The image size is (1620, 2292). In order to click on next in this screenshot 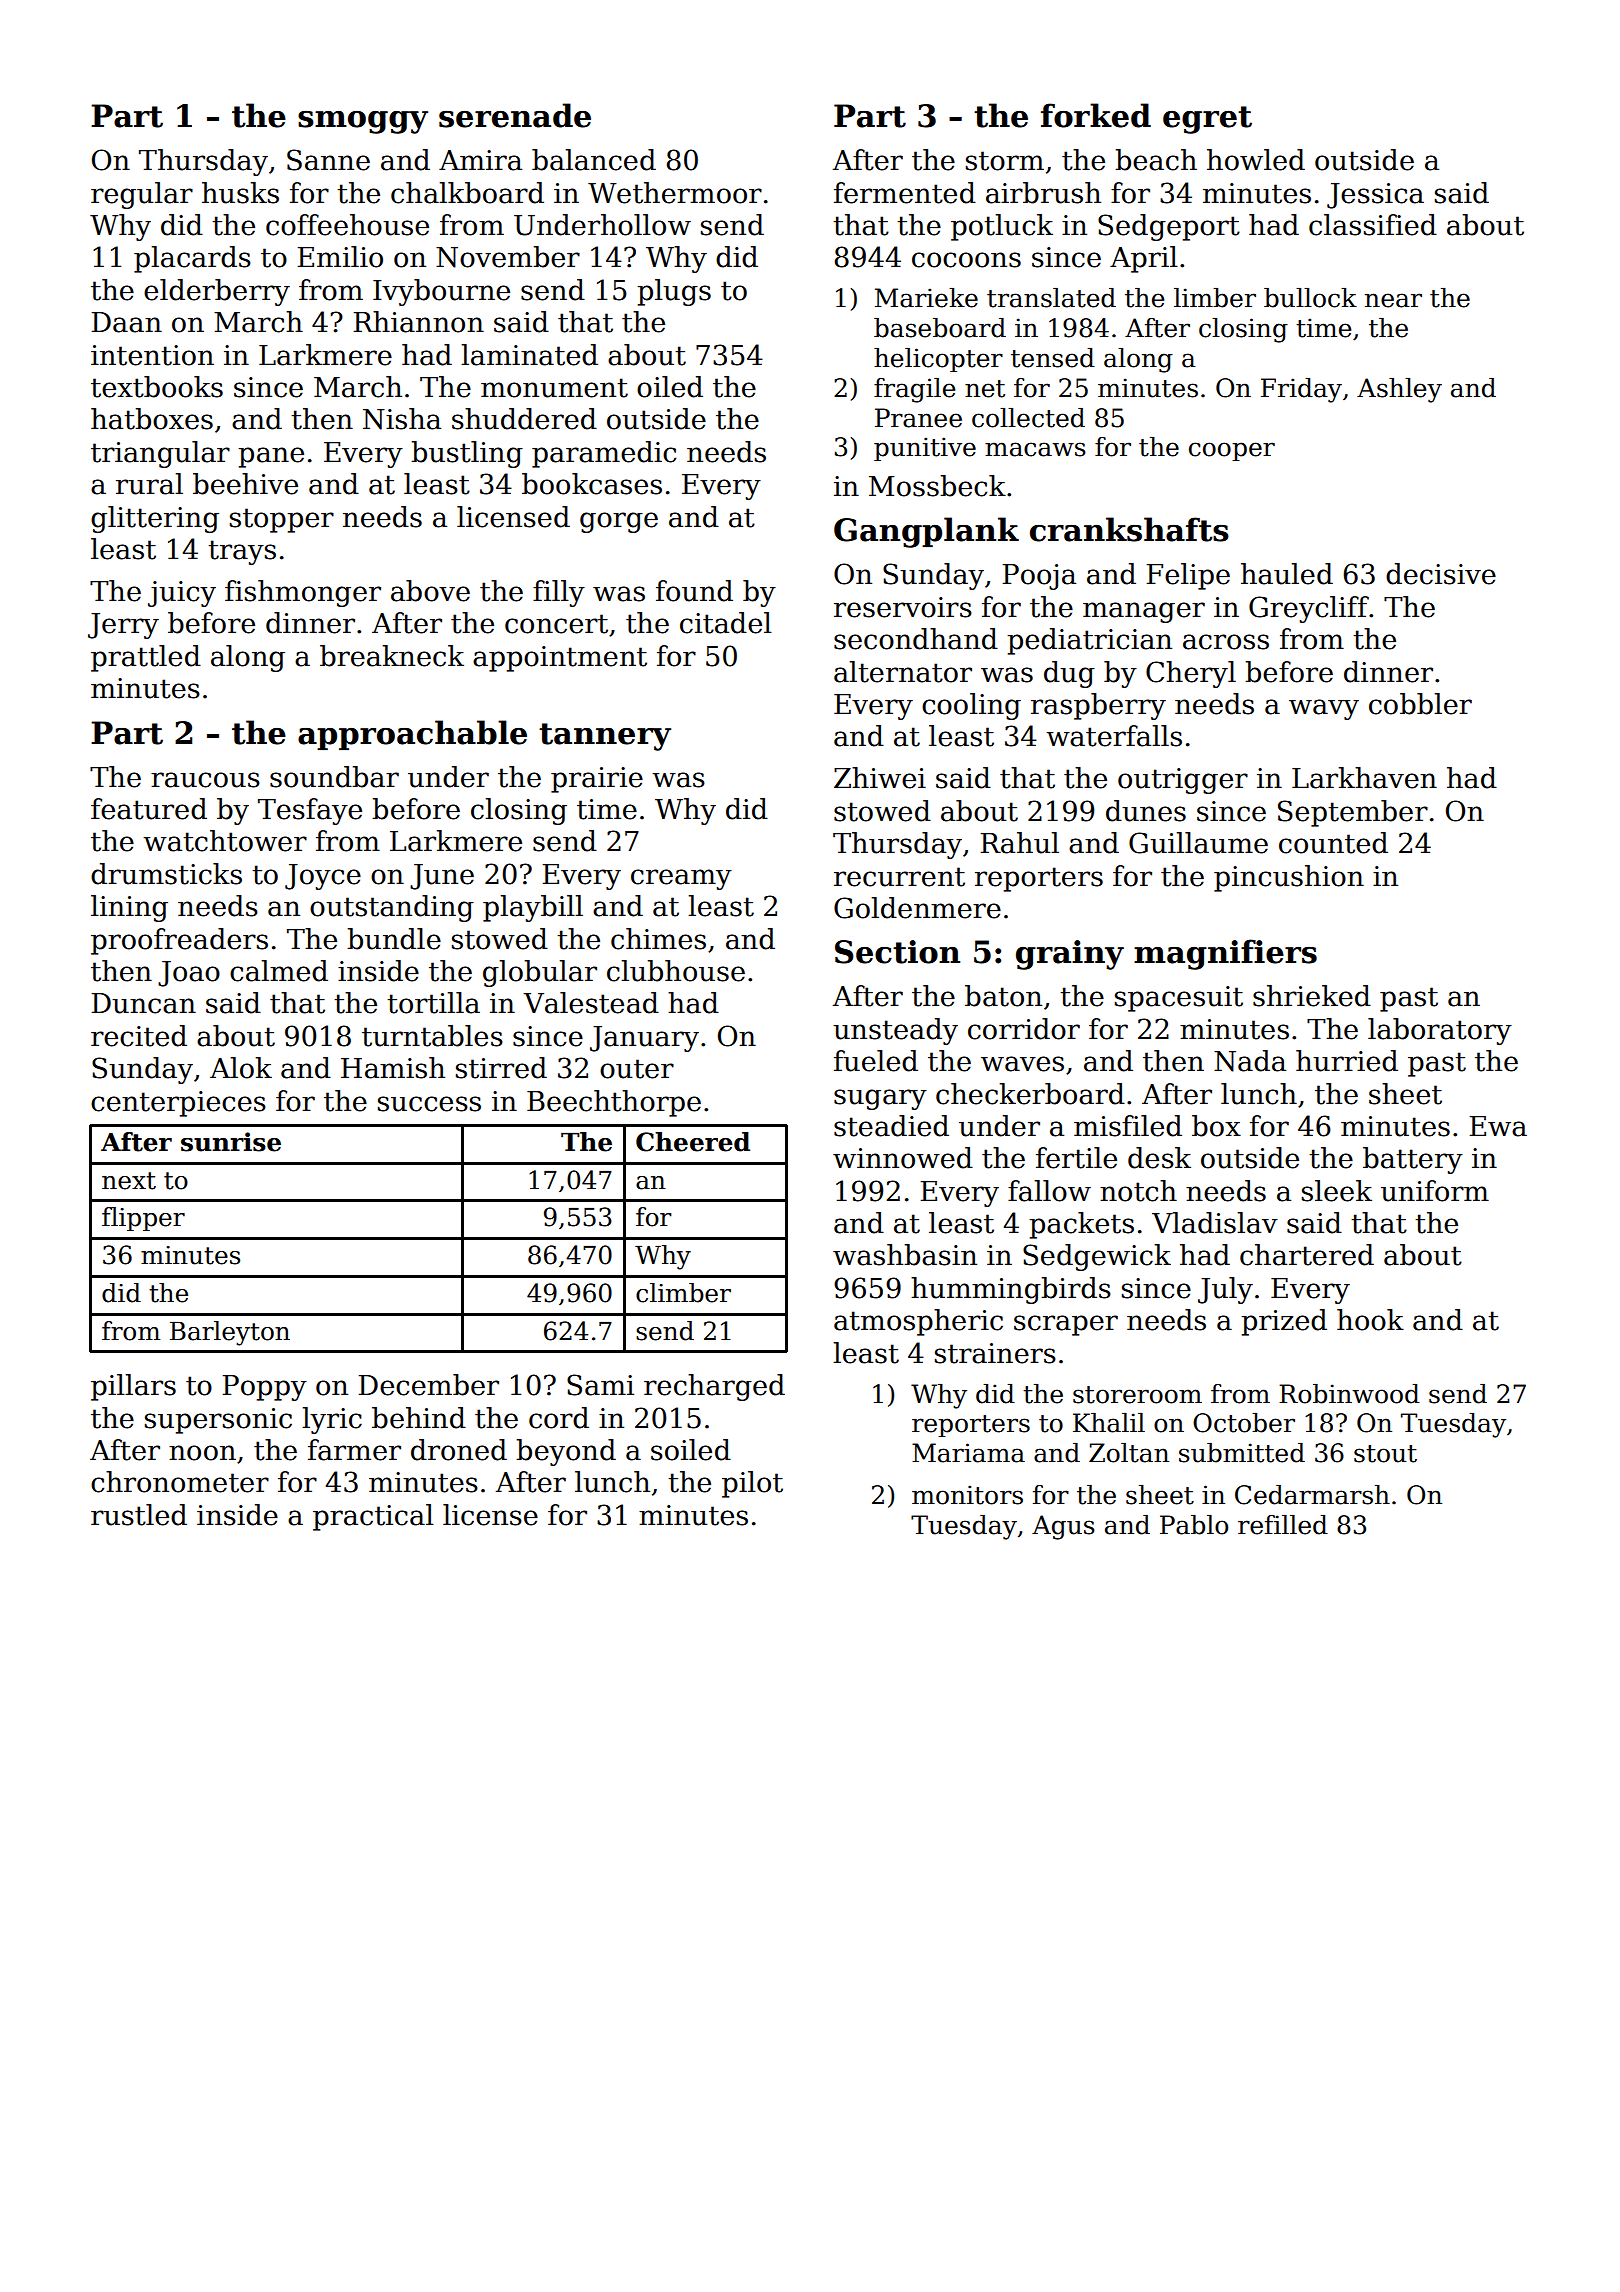, I will do `click(129, 1181)`.
